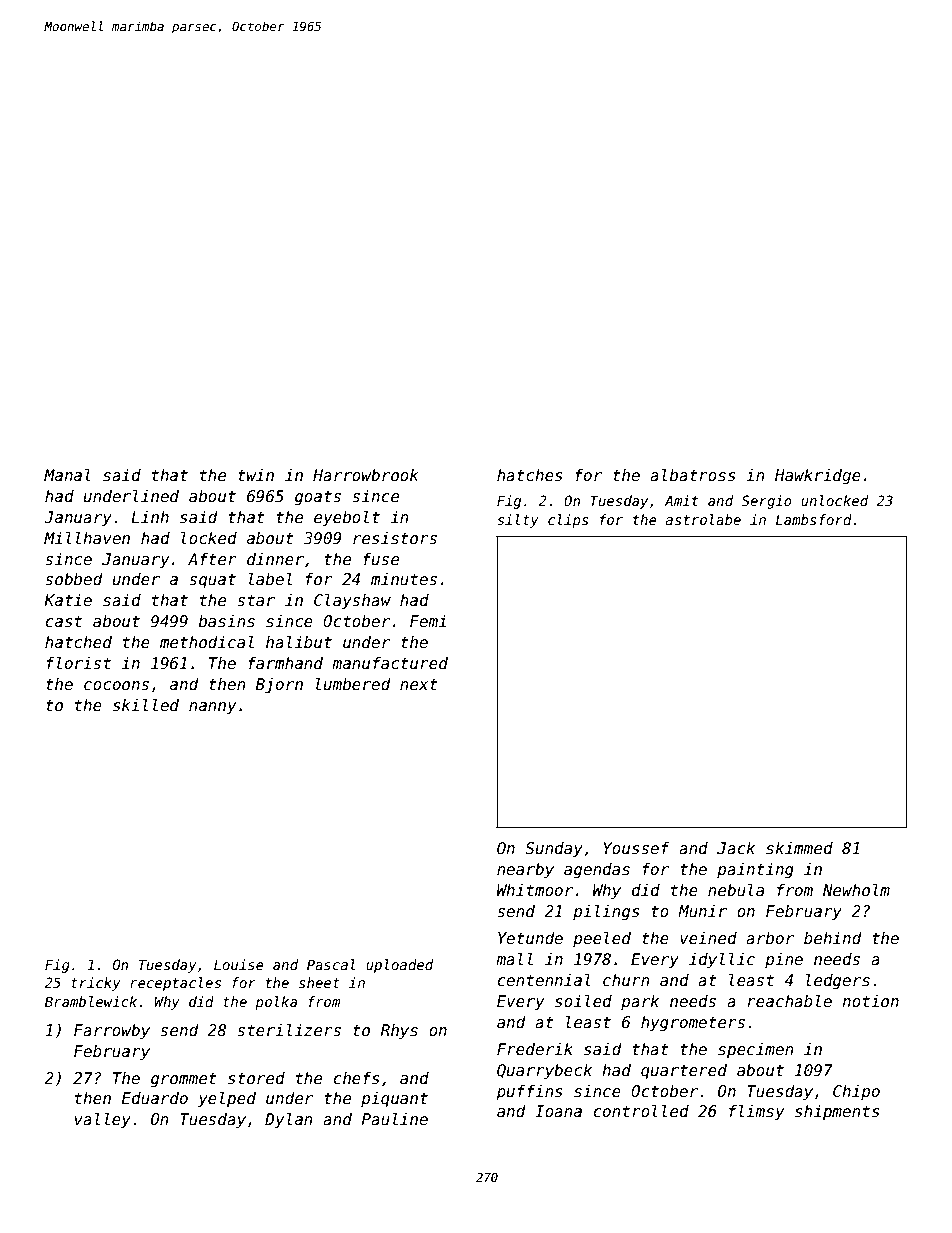 This image has width=952, height=1233. Describe the element at coordinates (799, 848) in the image. I see `skimmed` at that location.
